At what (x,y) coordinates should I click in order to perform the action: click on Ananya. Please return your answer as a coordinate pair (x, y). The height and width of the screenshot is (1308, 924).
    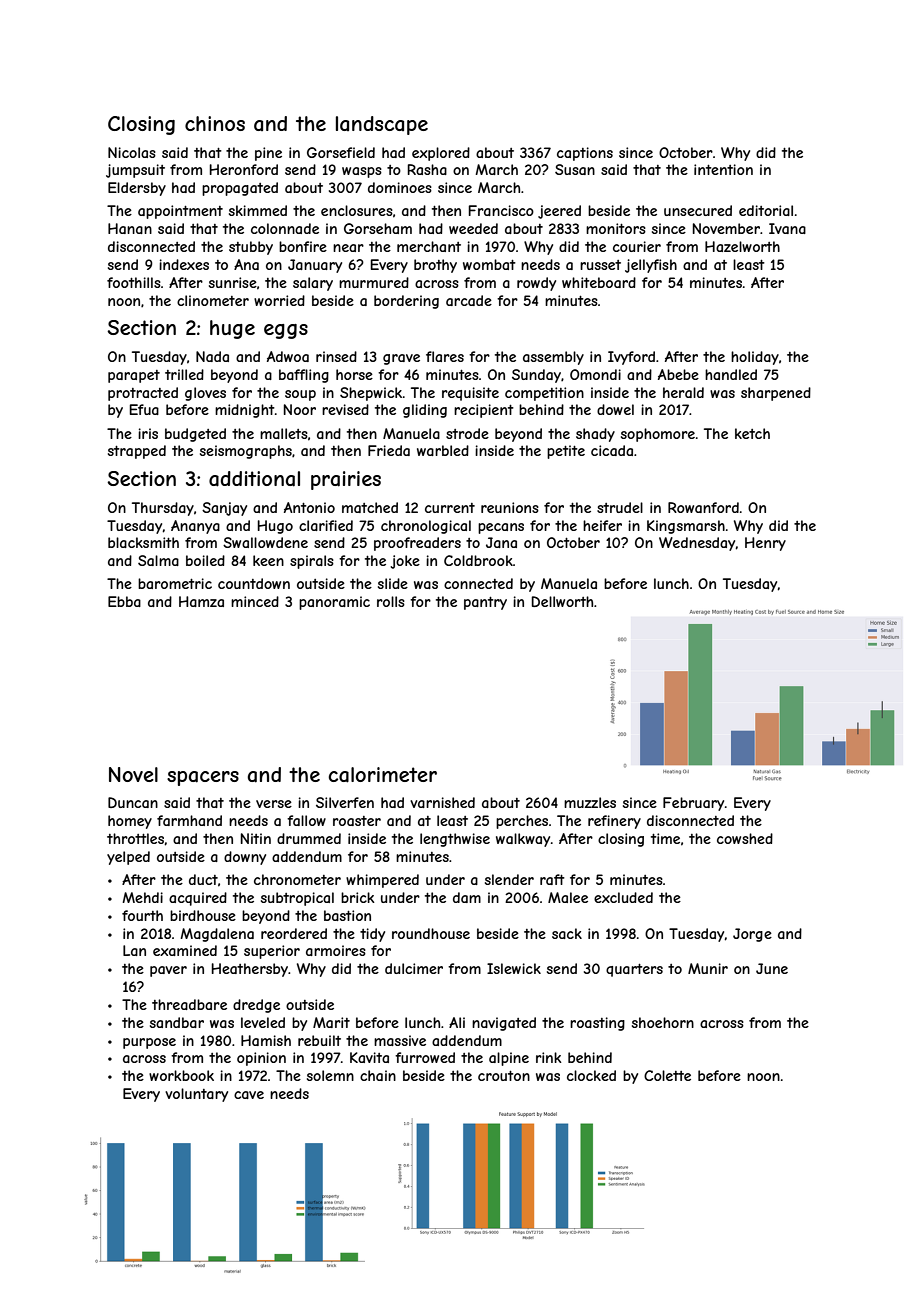
    Looking at the image, I should click on (195, 527).
